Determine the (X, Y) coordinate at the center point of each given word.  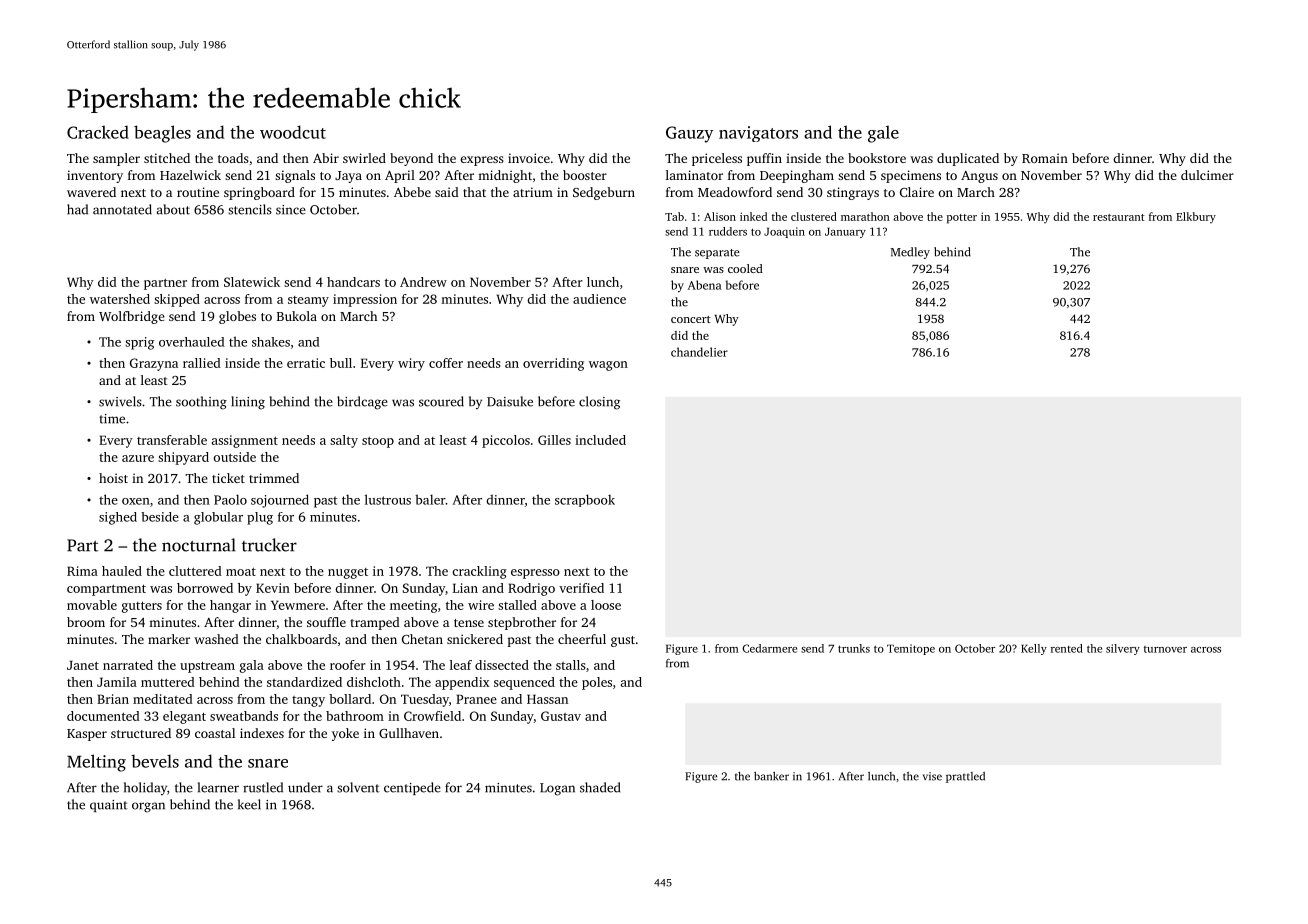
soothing (201, 403)
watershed (120, 299)
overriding (553, 364)
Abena (705, 285)
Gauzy (689, 134)
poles (597, 683)
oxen (136, 501)
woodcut (293, 132)
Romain (1045, 158)
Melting (96, 763)
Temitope (911, 649)
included (600, 440)
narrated (128, 665)
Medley (910, 253)
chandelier (699, 352)
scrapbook (585, 500)
